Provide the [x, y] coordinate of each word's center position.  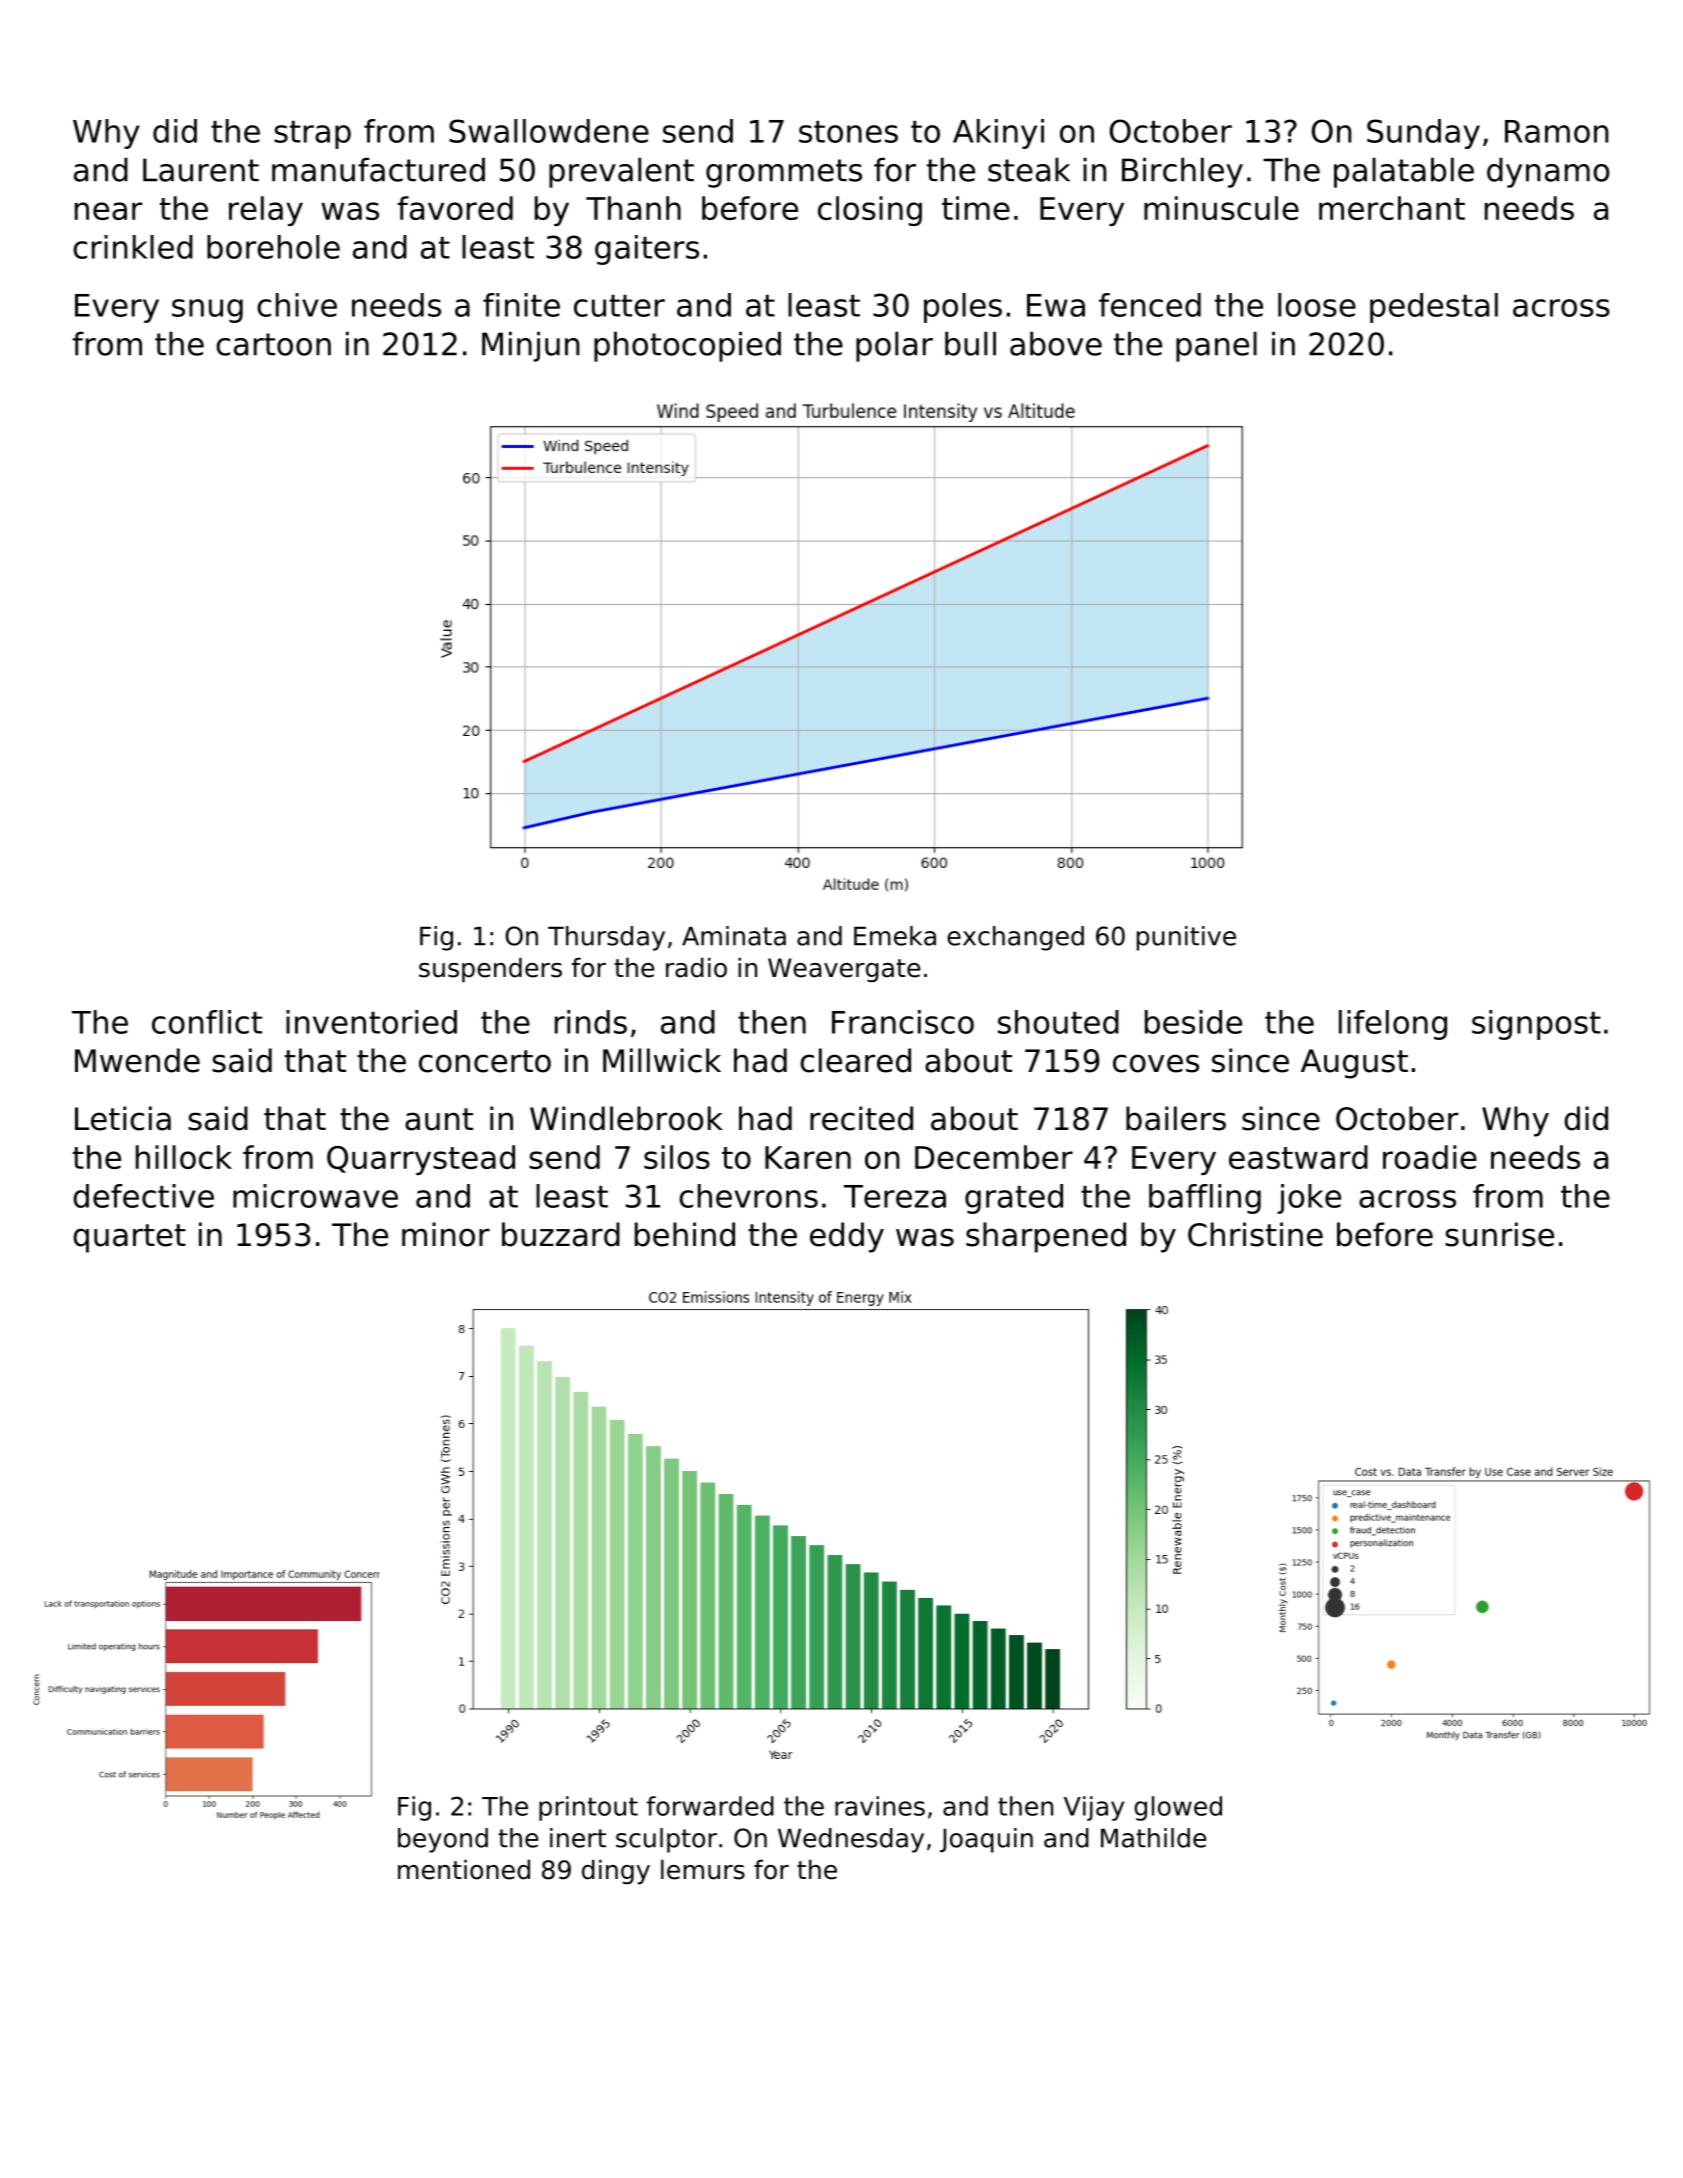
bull [970, 343]
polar [894, 346]
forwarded [710, 1806]
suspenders [490, 970]
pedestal [1434, 308]
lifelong [1393, 1025]
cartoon [273, 344]
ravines [880, 1806]
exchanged [1015, 938]
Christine [1255, 1234]
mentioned [464, 1869]
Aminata [734, 936]
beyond [443, 1840]
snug [207, 311]
